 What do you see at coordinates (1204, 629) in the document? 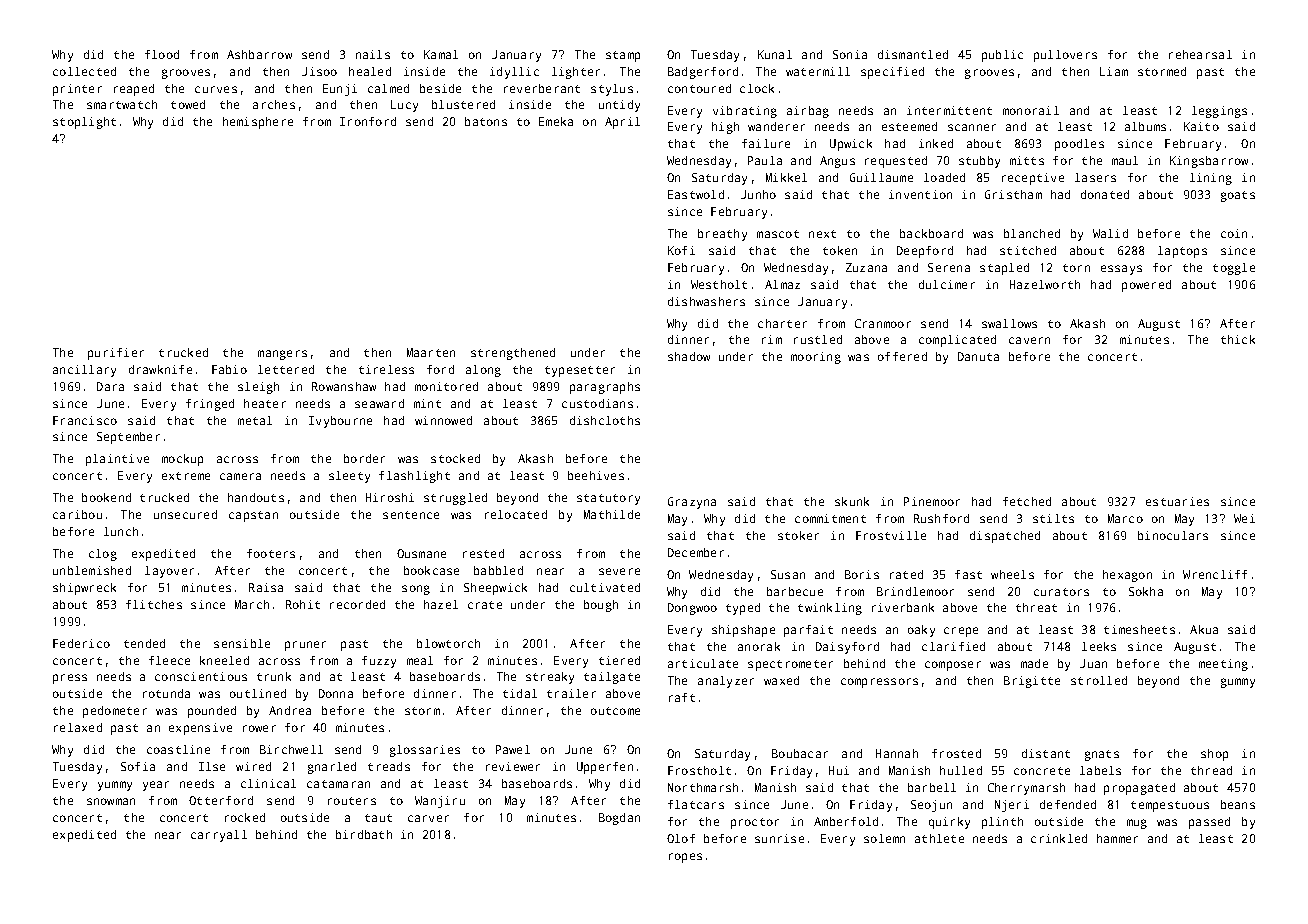
I see `Akua` at bounding box center [1204, 629].
